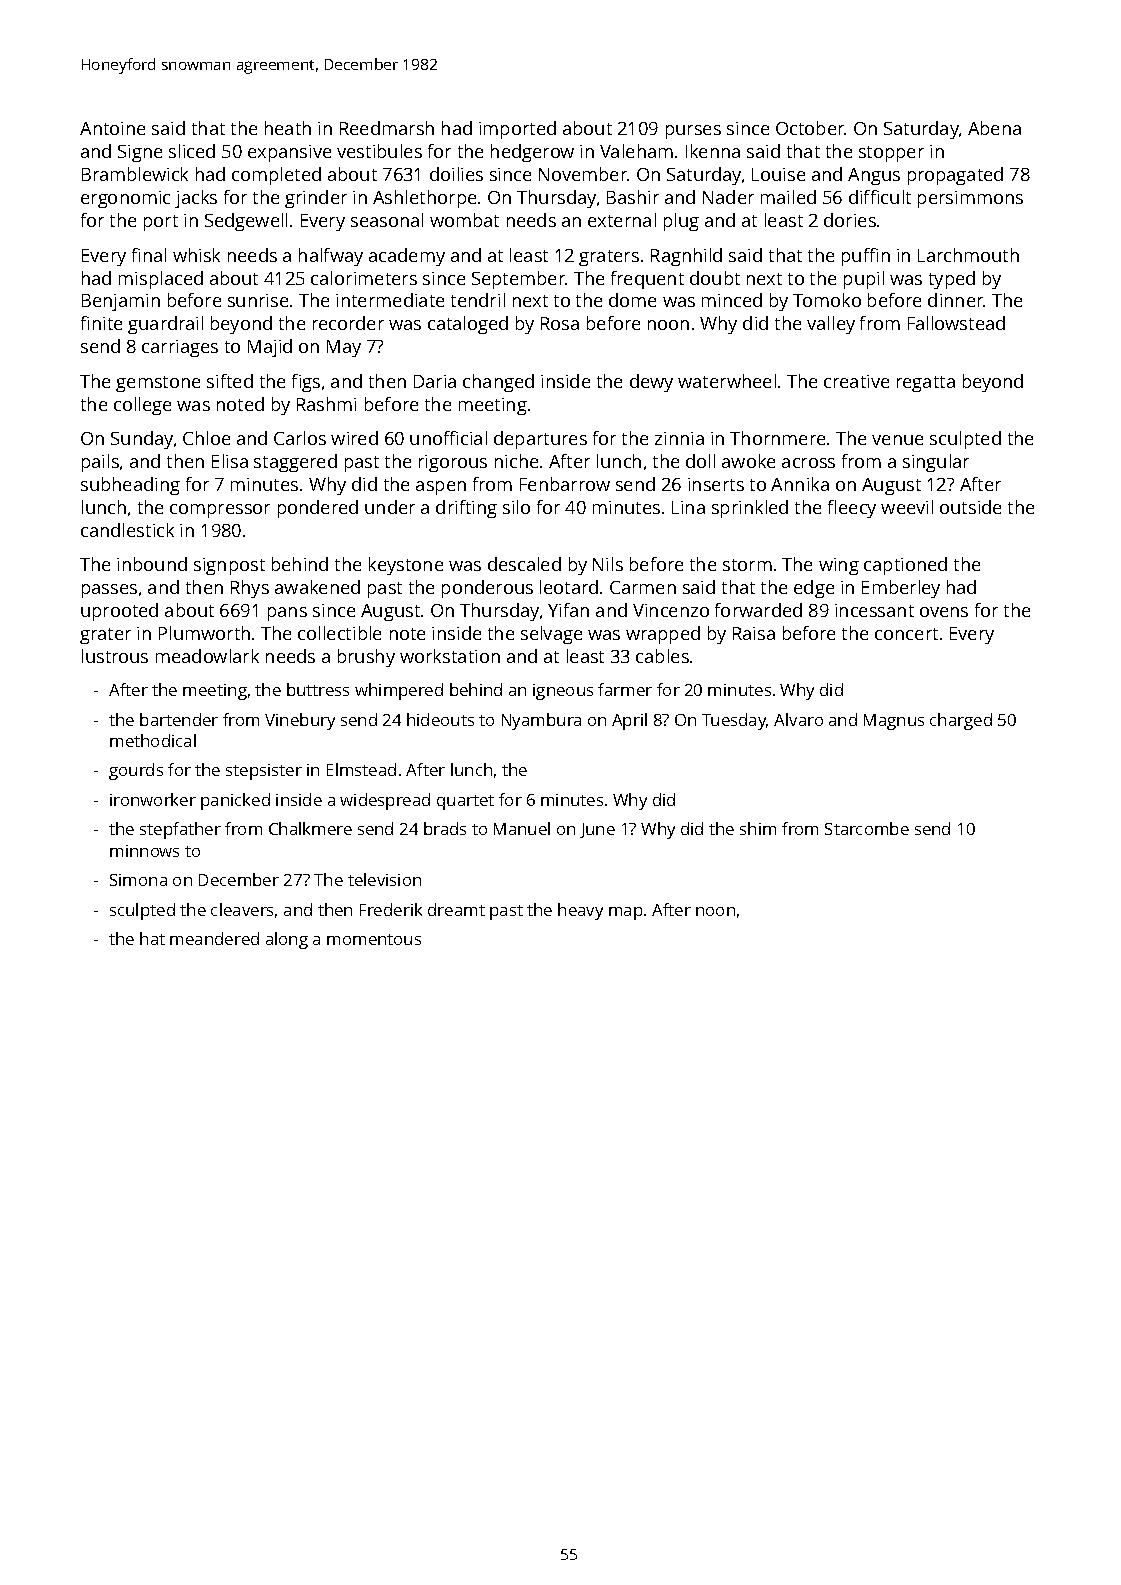 The height and width of the screenshot is (1585, 1121). I want to click on Antoine, so click(112, 128).
